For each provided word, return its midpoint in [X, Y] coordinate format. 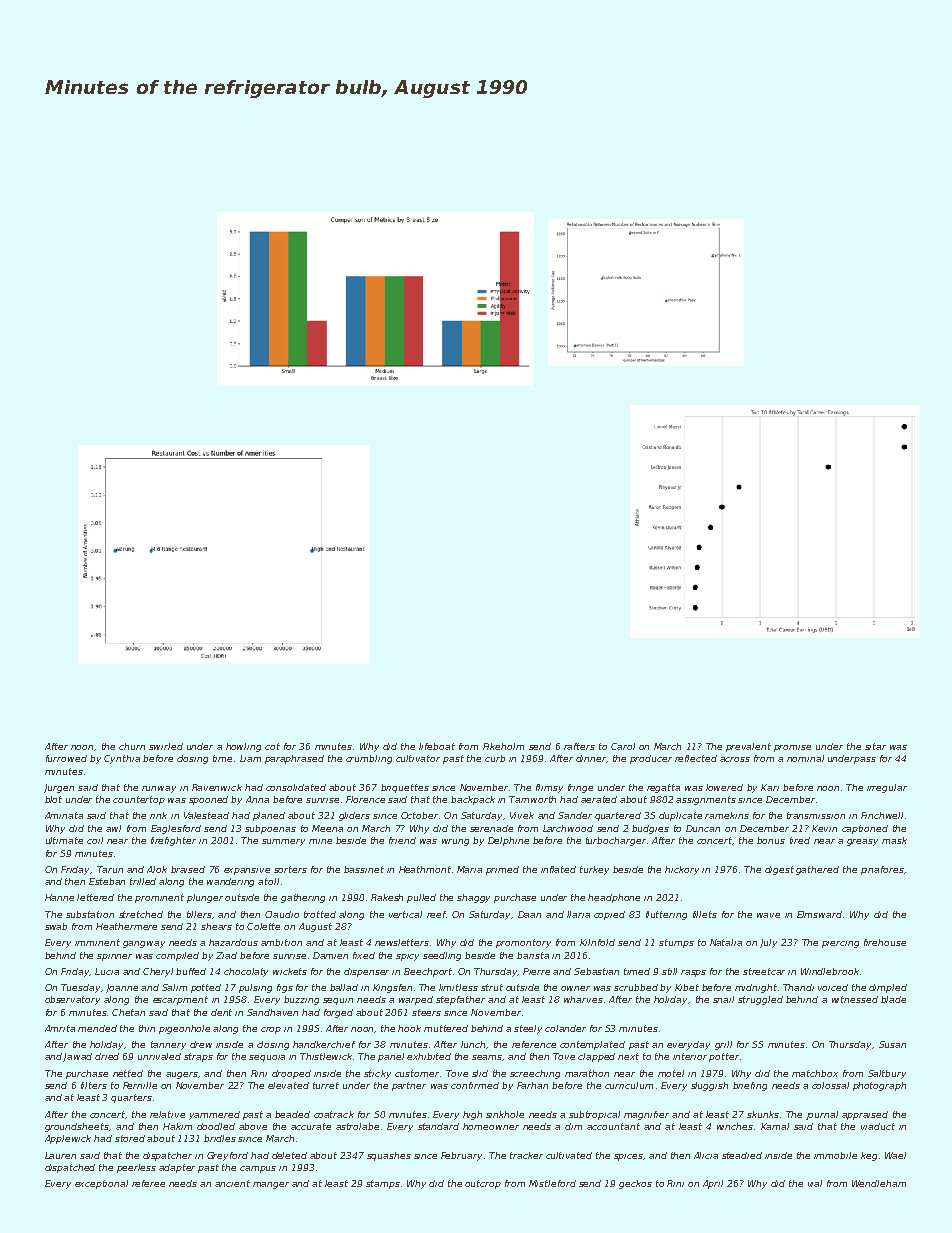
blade [893, 999]
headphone [614, 898]
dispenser [366, 972]
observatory [72, 1000]
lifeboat [437, 746]
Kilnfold [597, 942]
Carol [623, 746]
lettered [95, 897]
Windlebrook [830, 971]
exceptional [101, 1184]
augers [182, 1075]
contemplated [592, 1045]
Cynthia [122, 759]
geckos [635, 1184]
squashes [389, 1156]
